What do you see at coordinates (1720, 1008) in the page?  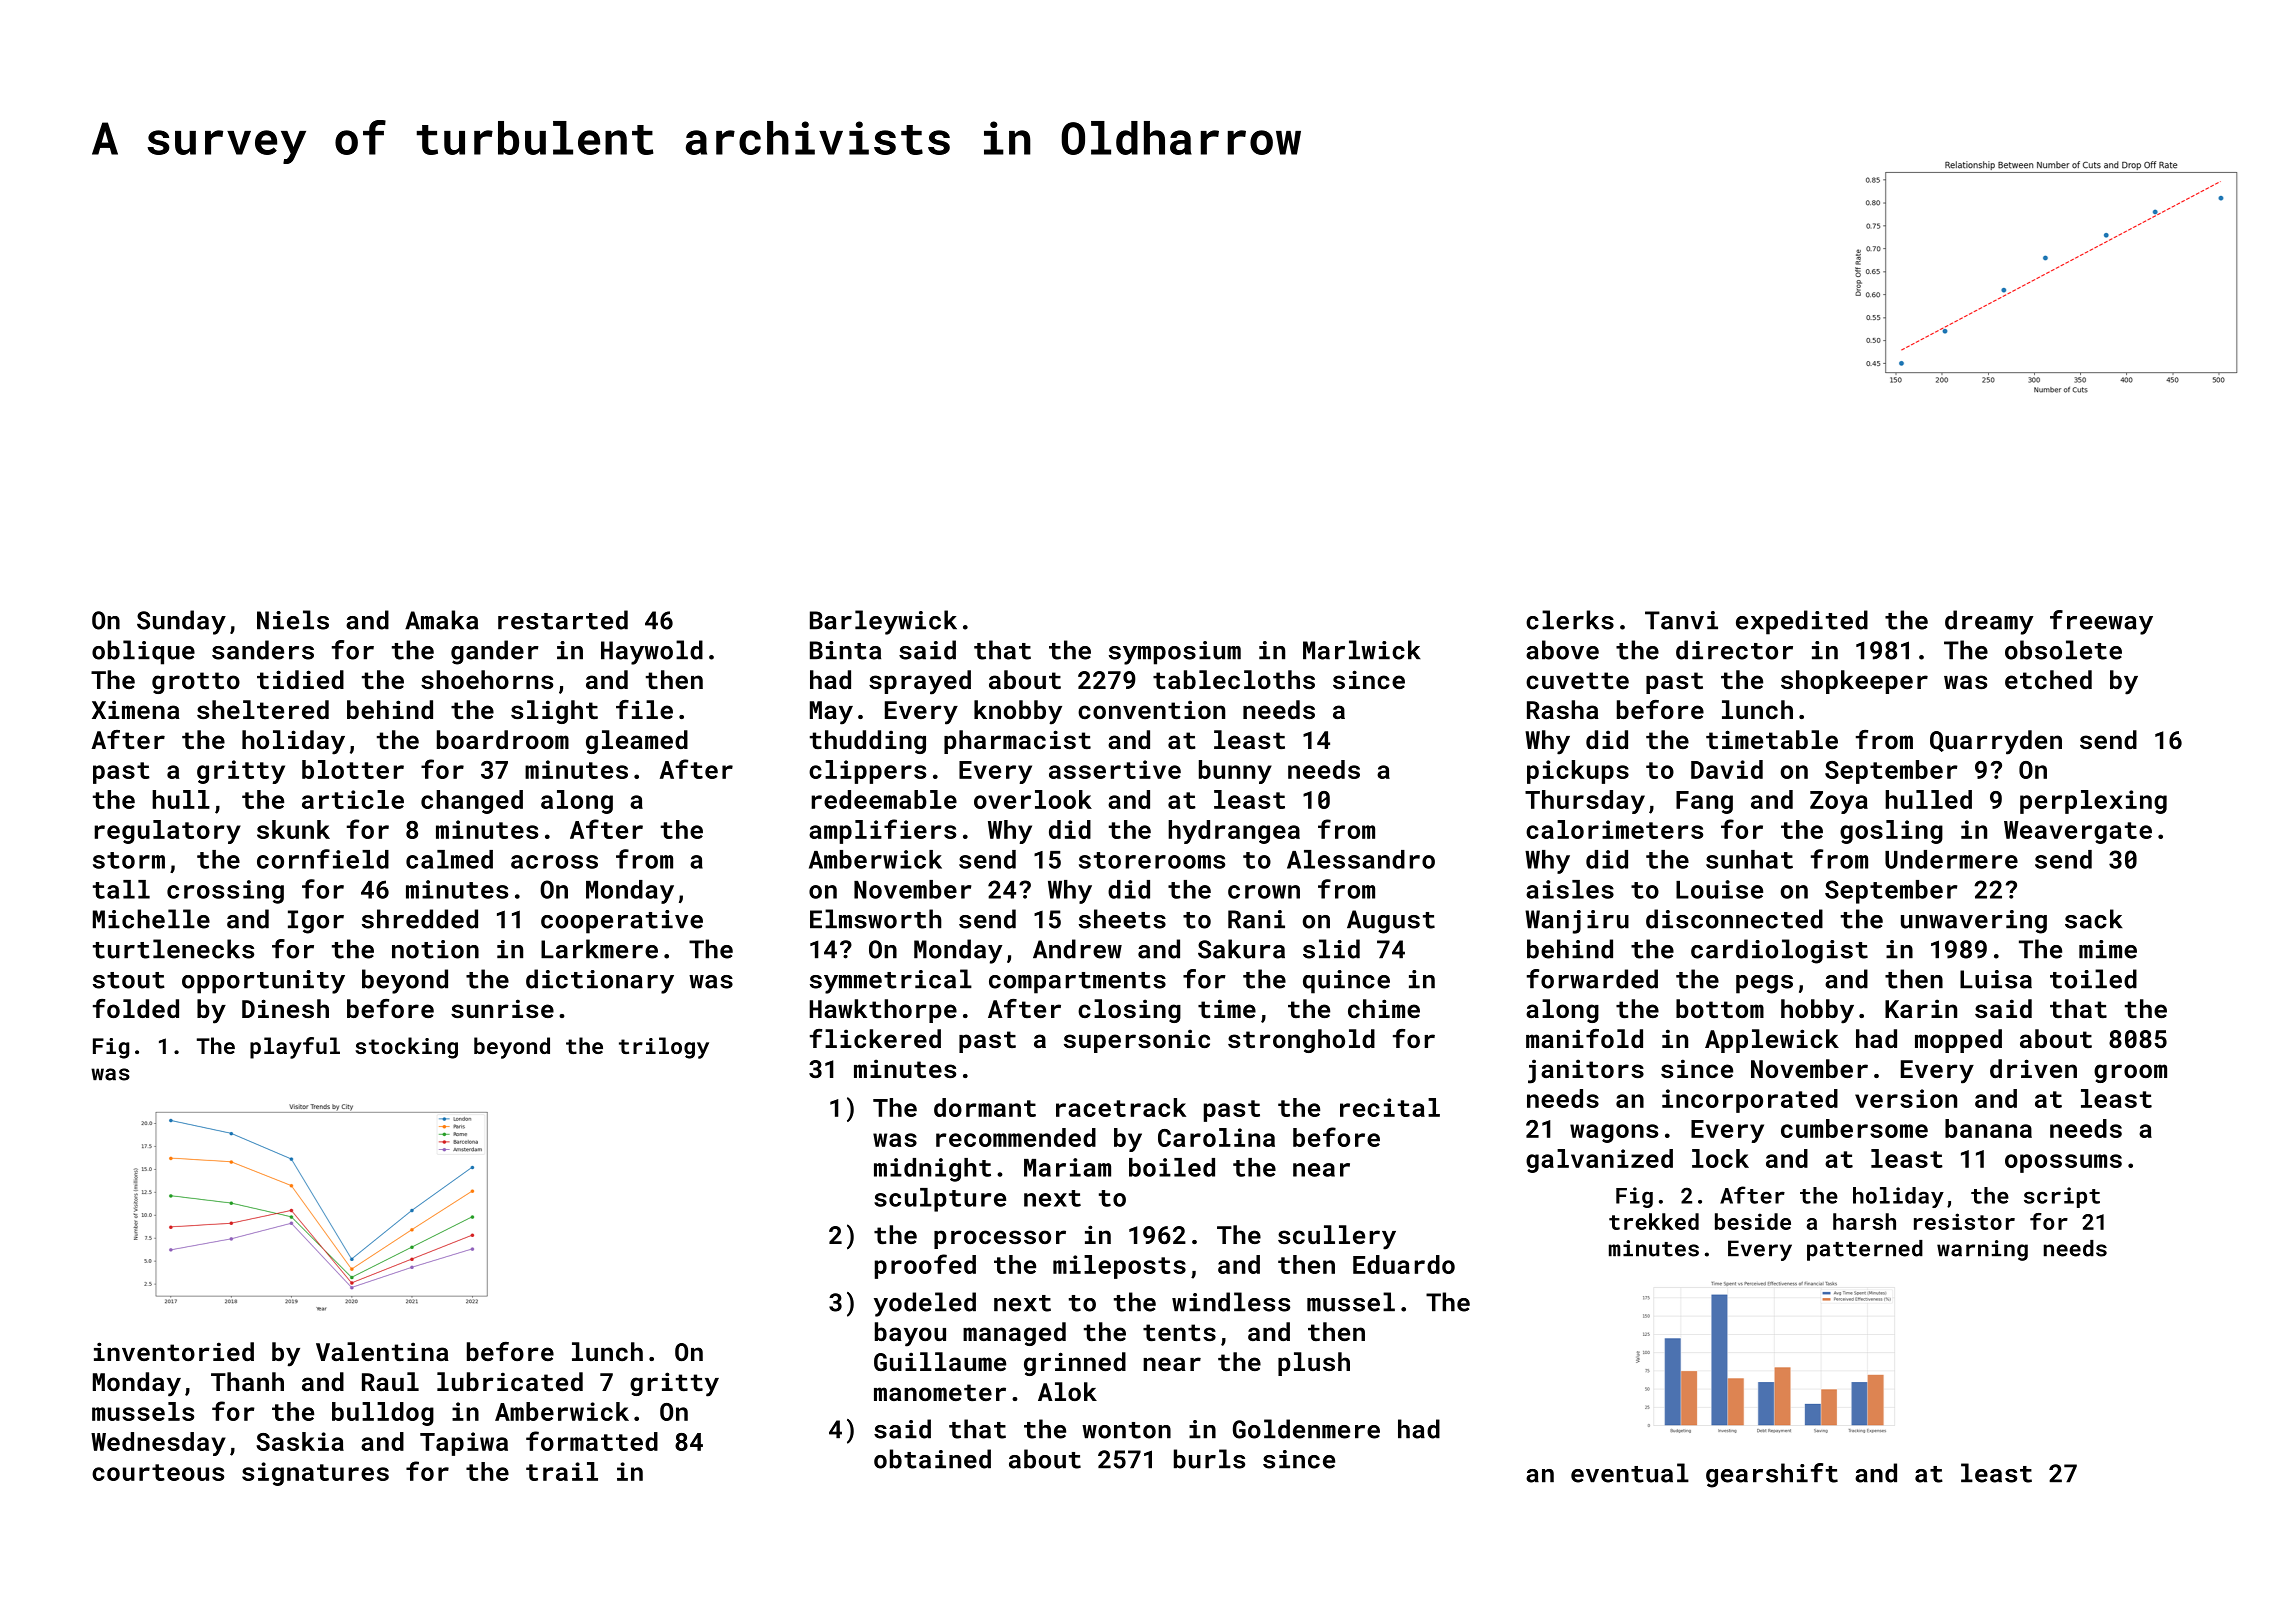 I see `bottom` at bounding box center [1720, 1008].
